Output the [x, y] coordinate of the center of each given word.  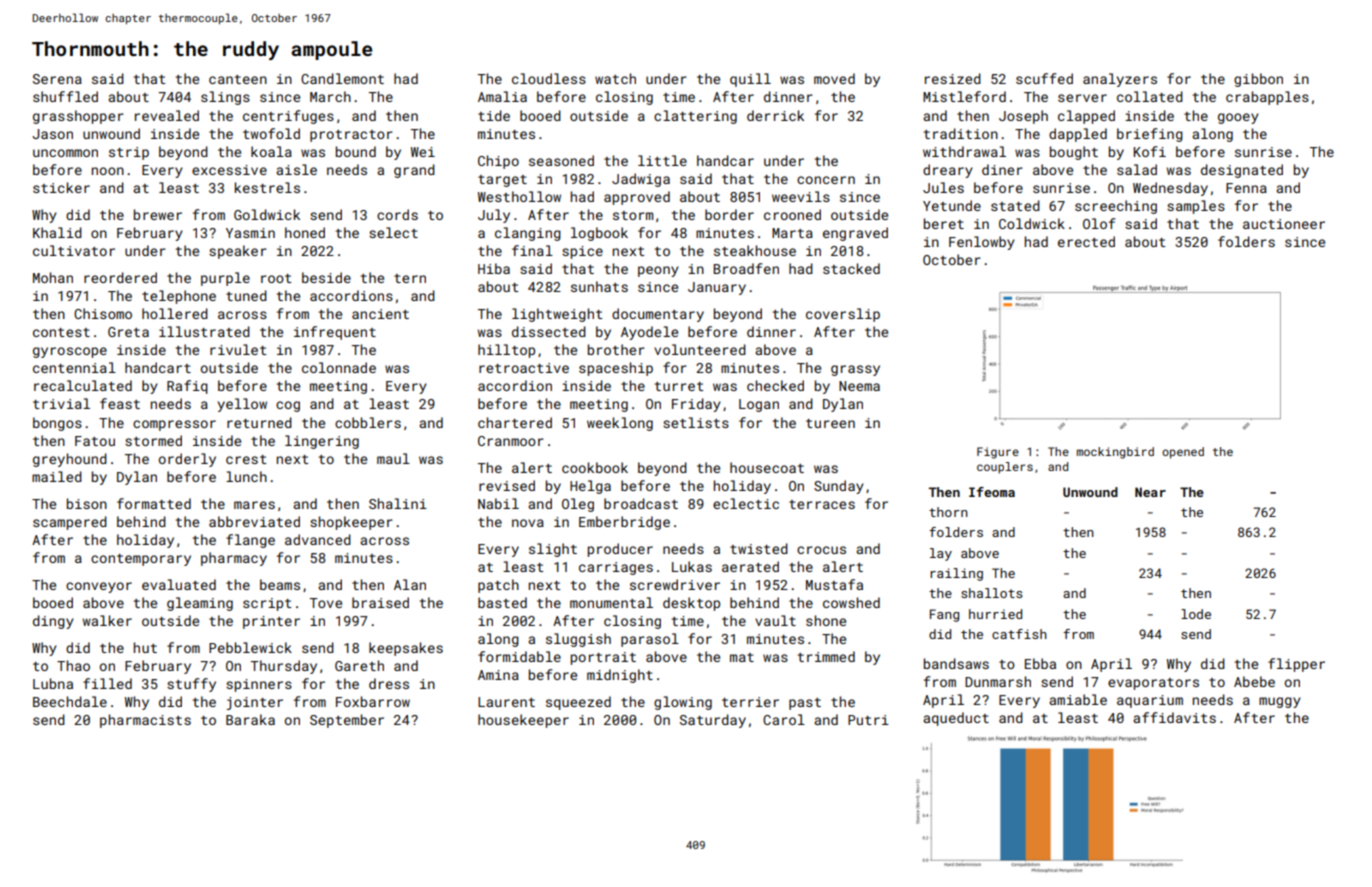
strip [129, 153]
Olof [1099, 223]
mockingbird [1115, 453]
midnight [620, 676]
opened [1183, 453]
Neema [859, 386]
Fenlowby [982, 243]
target [502, 181]
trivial [61, 403]
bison [87, 503]
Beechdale [70, 701]
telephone [179, 297]
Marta [792, 233]
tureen [830, 423]
